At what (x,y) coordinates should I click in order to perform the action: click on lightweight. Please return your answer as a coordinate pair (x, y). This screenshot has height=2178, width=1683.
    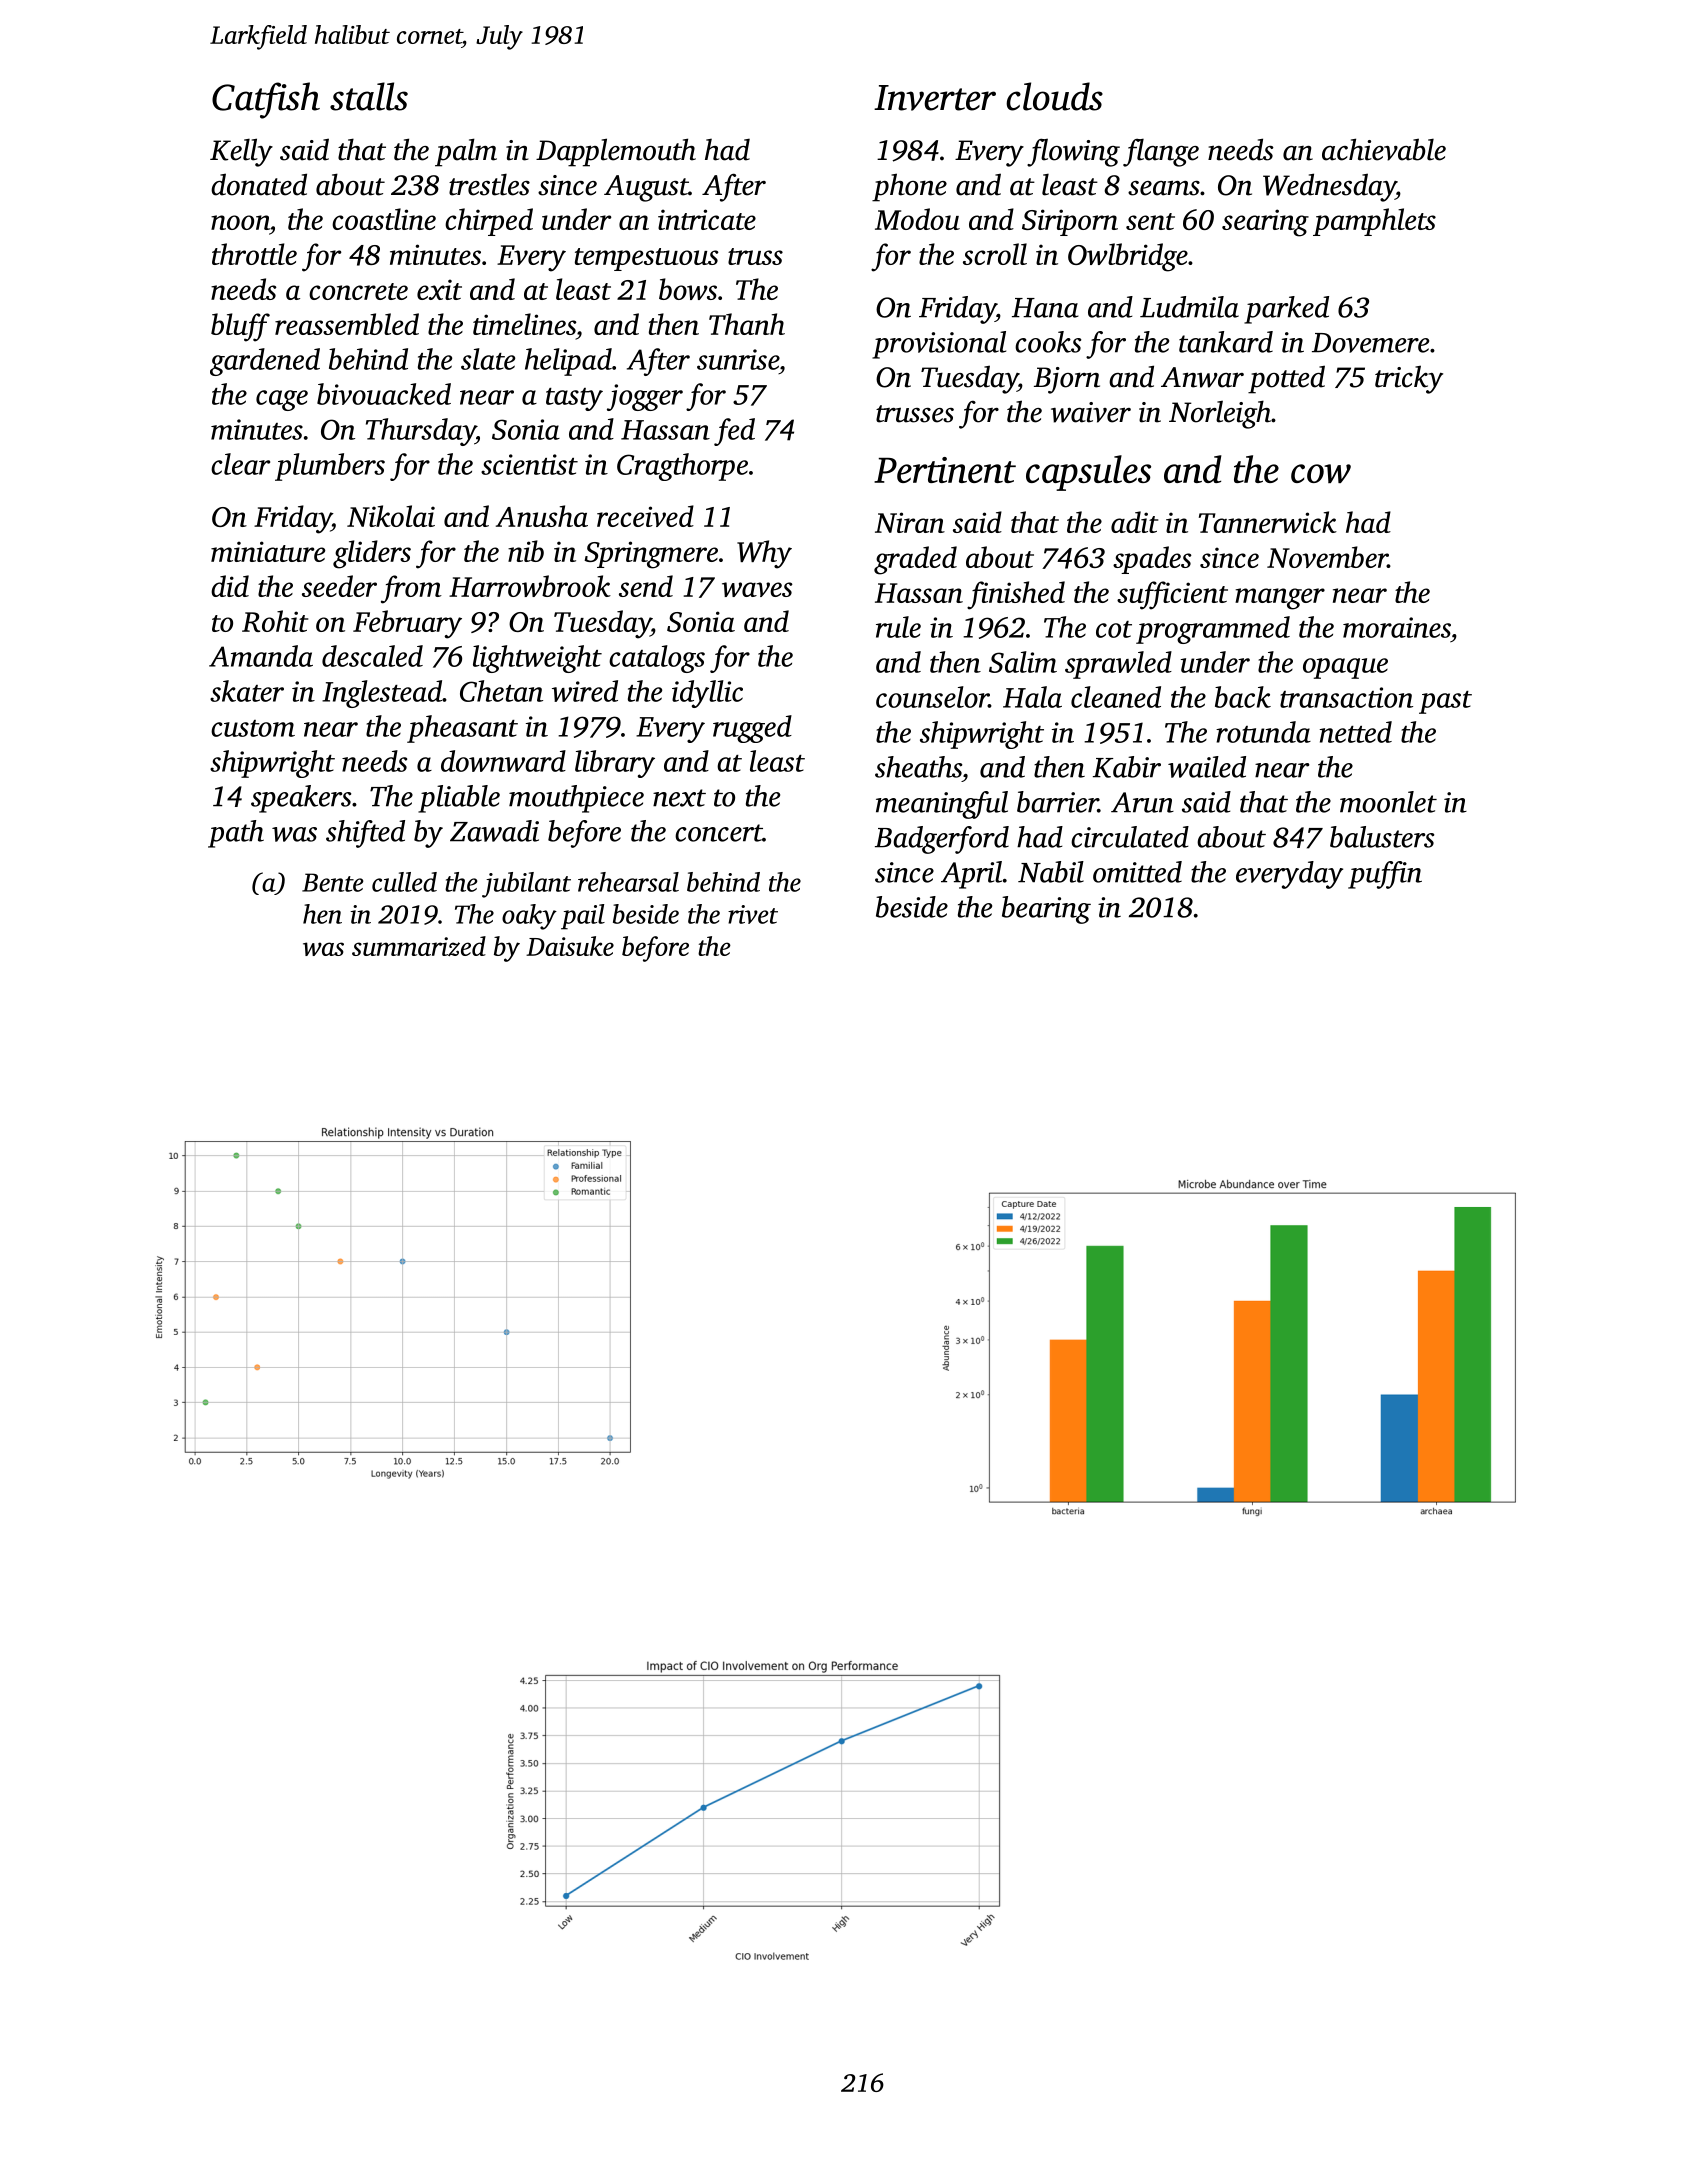
    Looking at the image, I should click on (537, 659).
